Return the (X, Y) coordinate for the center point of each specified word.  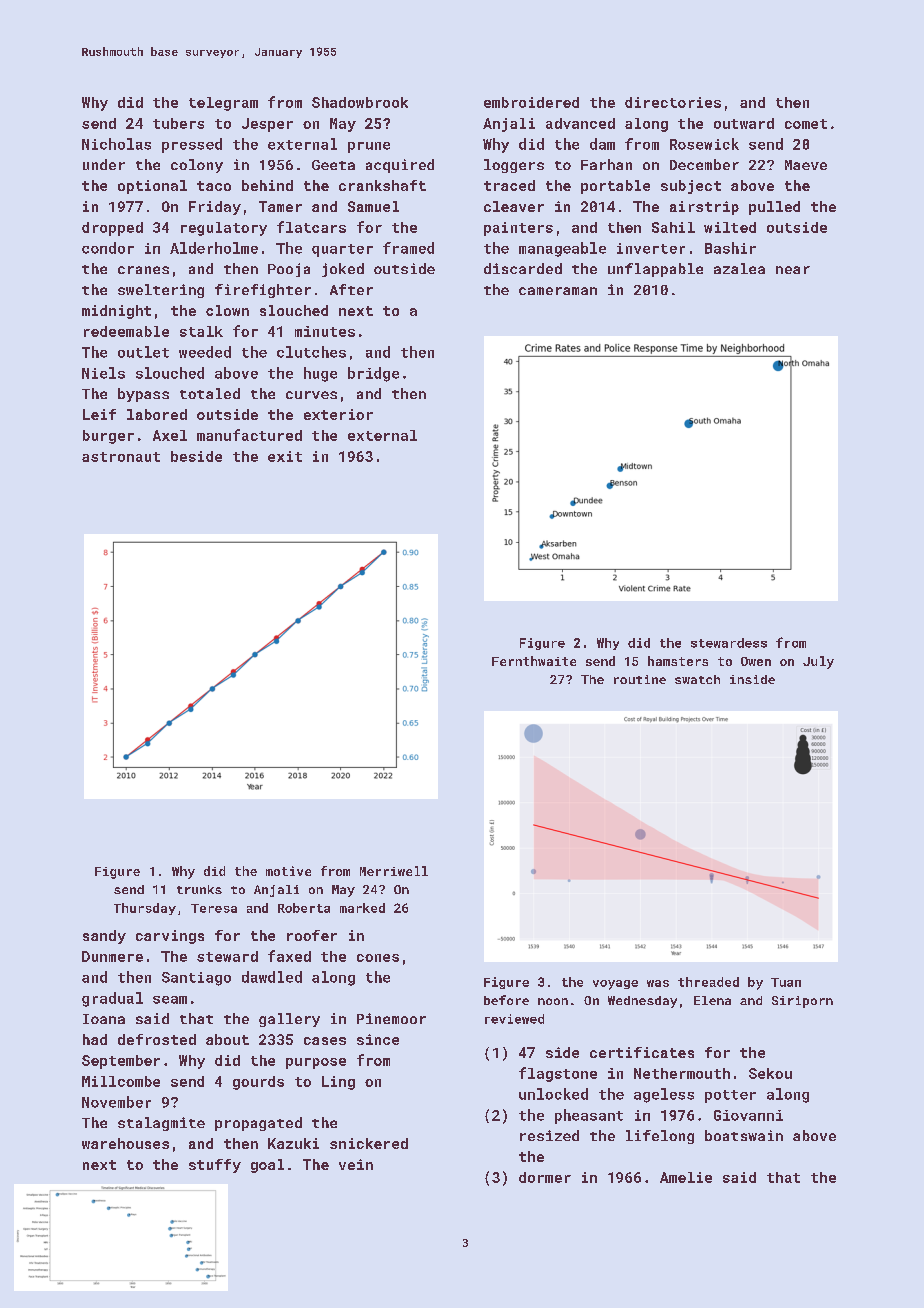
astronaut (121, 457)
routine (640, 679)
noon (553, 1001)
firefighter (263, 291)
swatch (697, 679)
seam (170, 1000)
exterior (338, 414)
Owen (756, 661)
